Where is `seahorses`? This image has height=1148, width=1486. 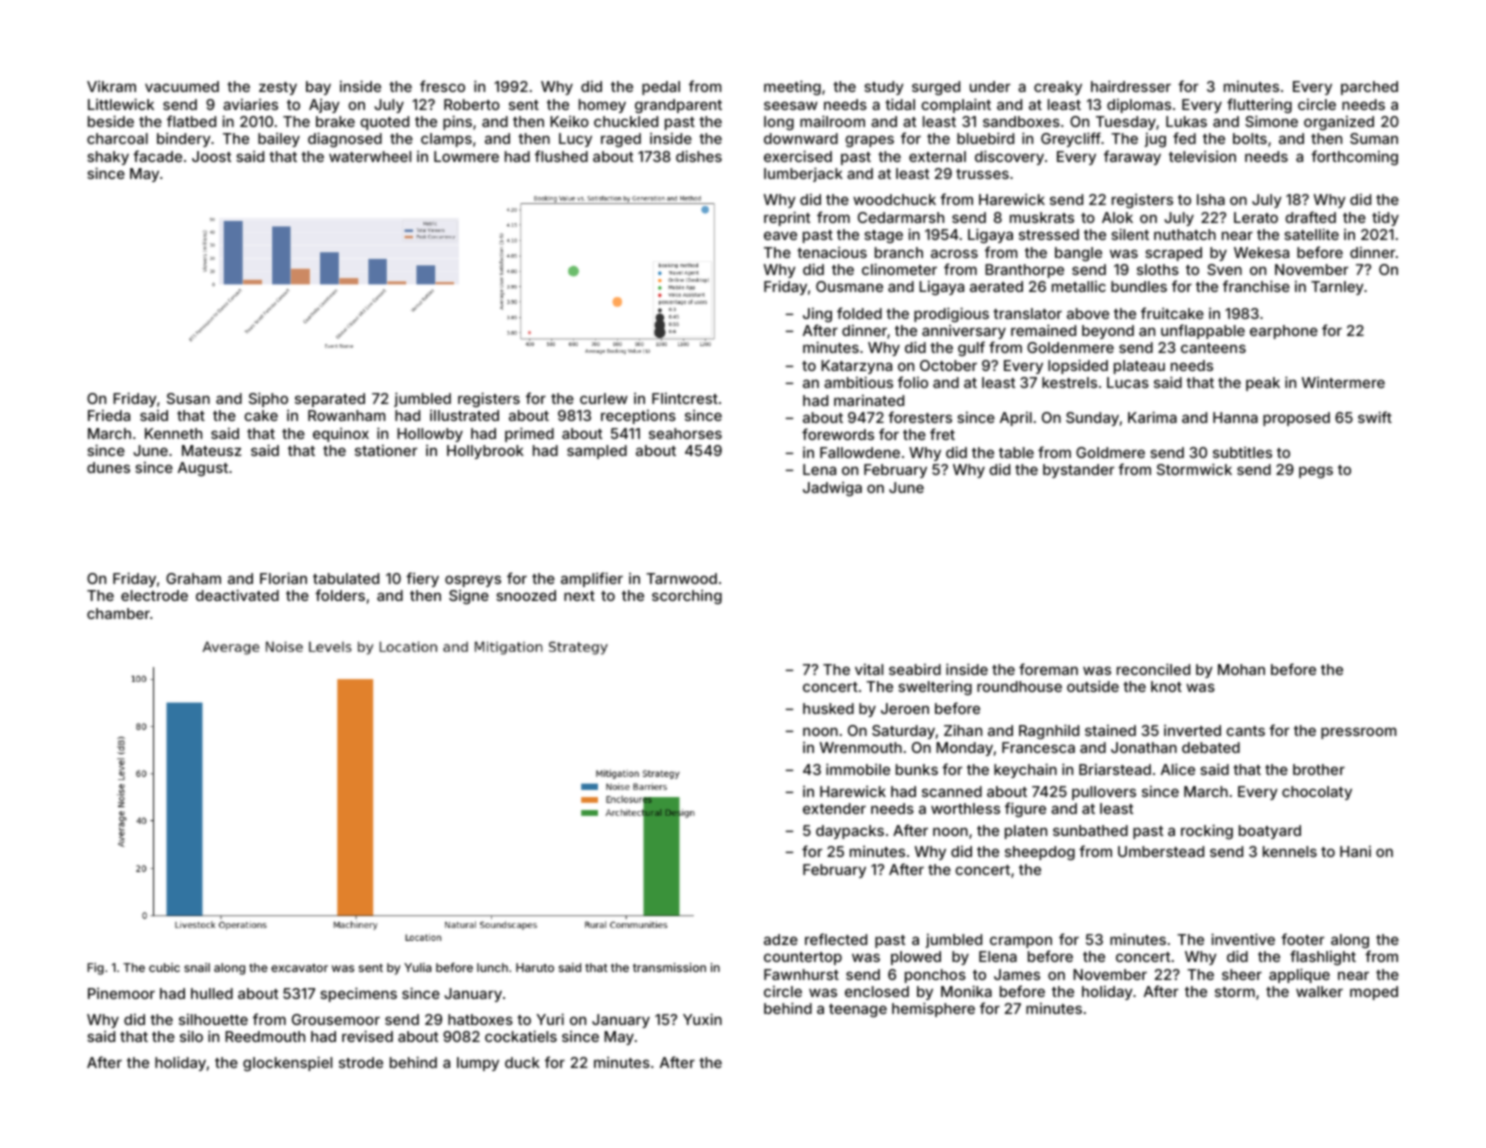 seahorses is located at coordinates (685, 433).
